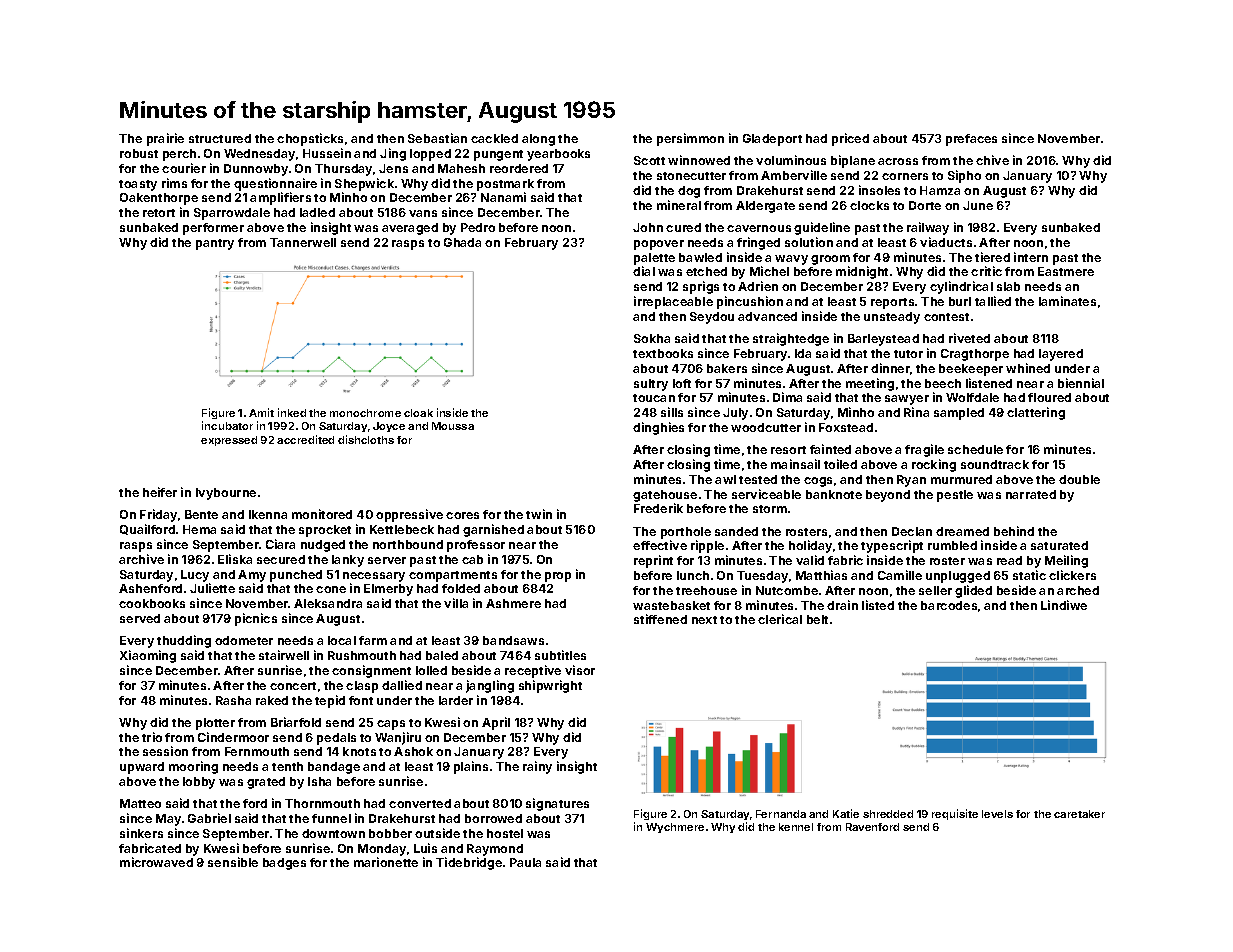  I want to click on Gabriel, so click(209, 818).
